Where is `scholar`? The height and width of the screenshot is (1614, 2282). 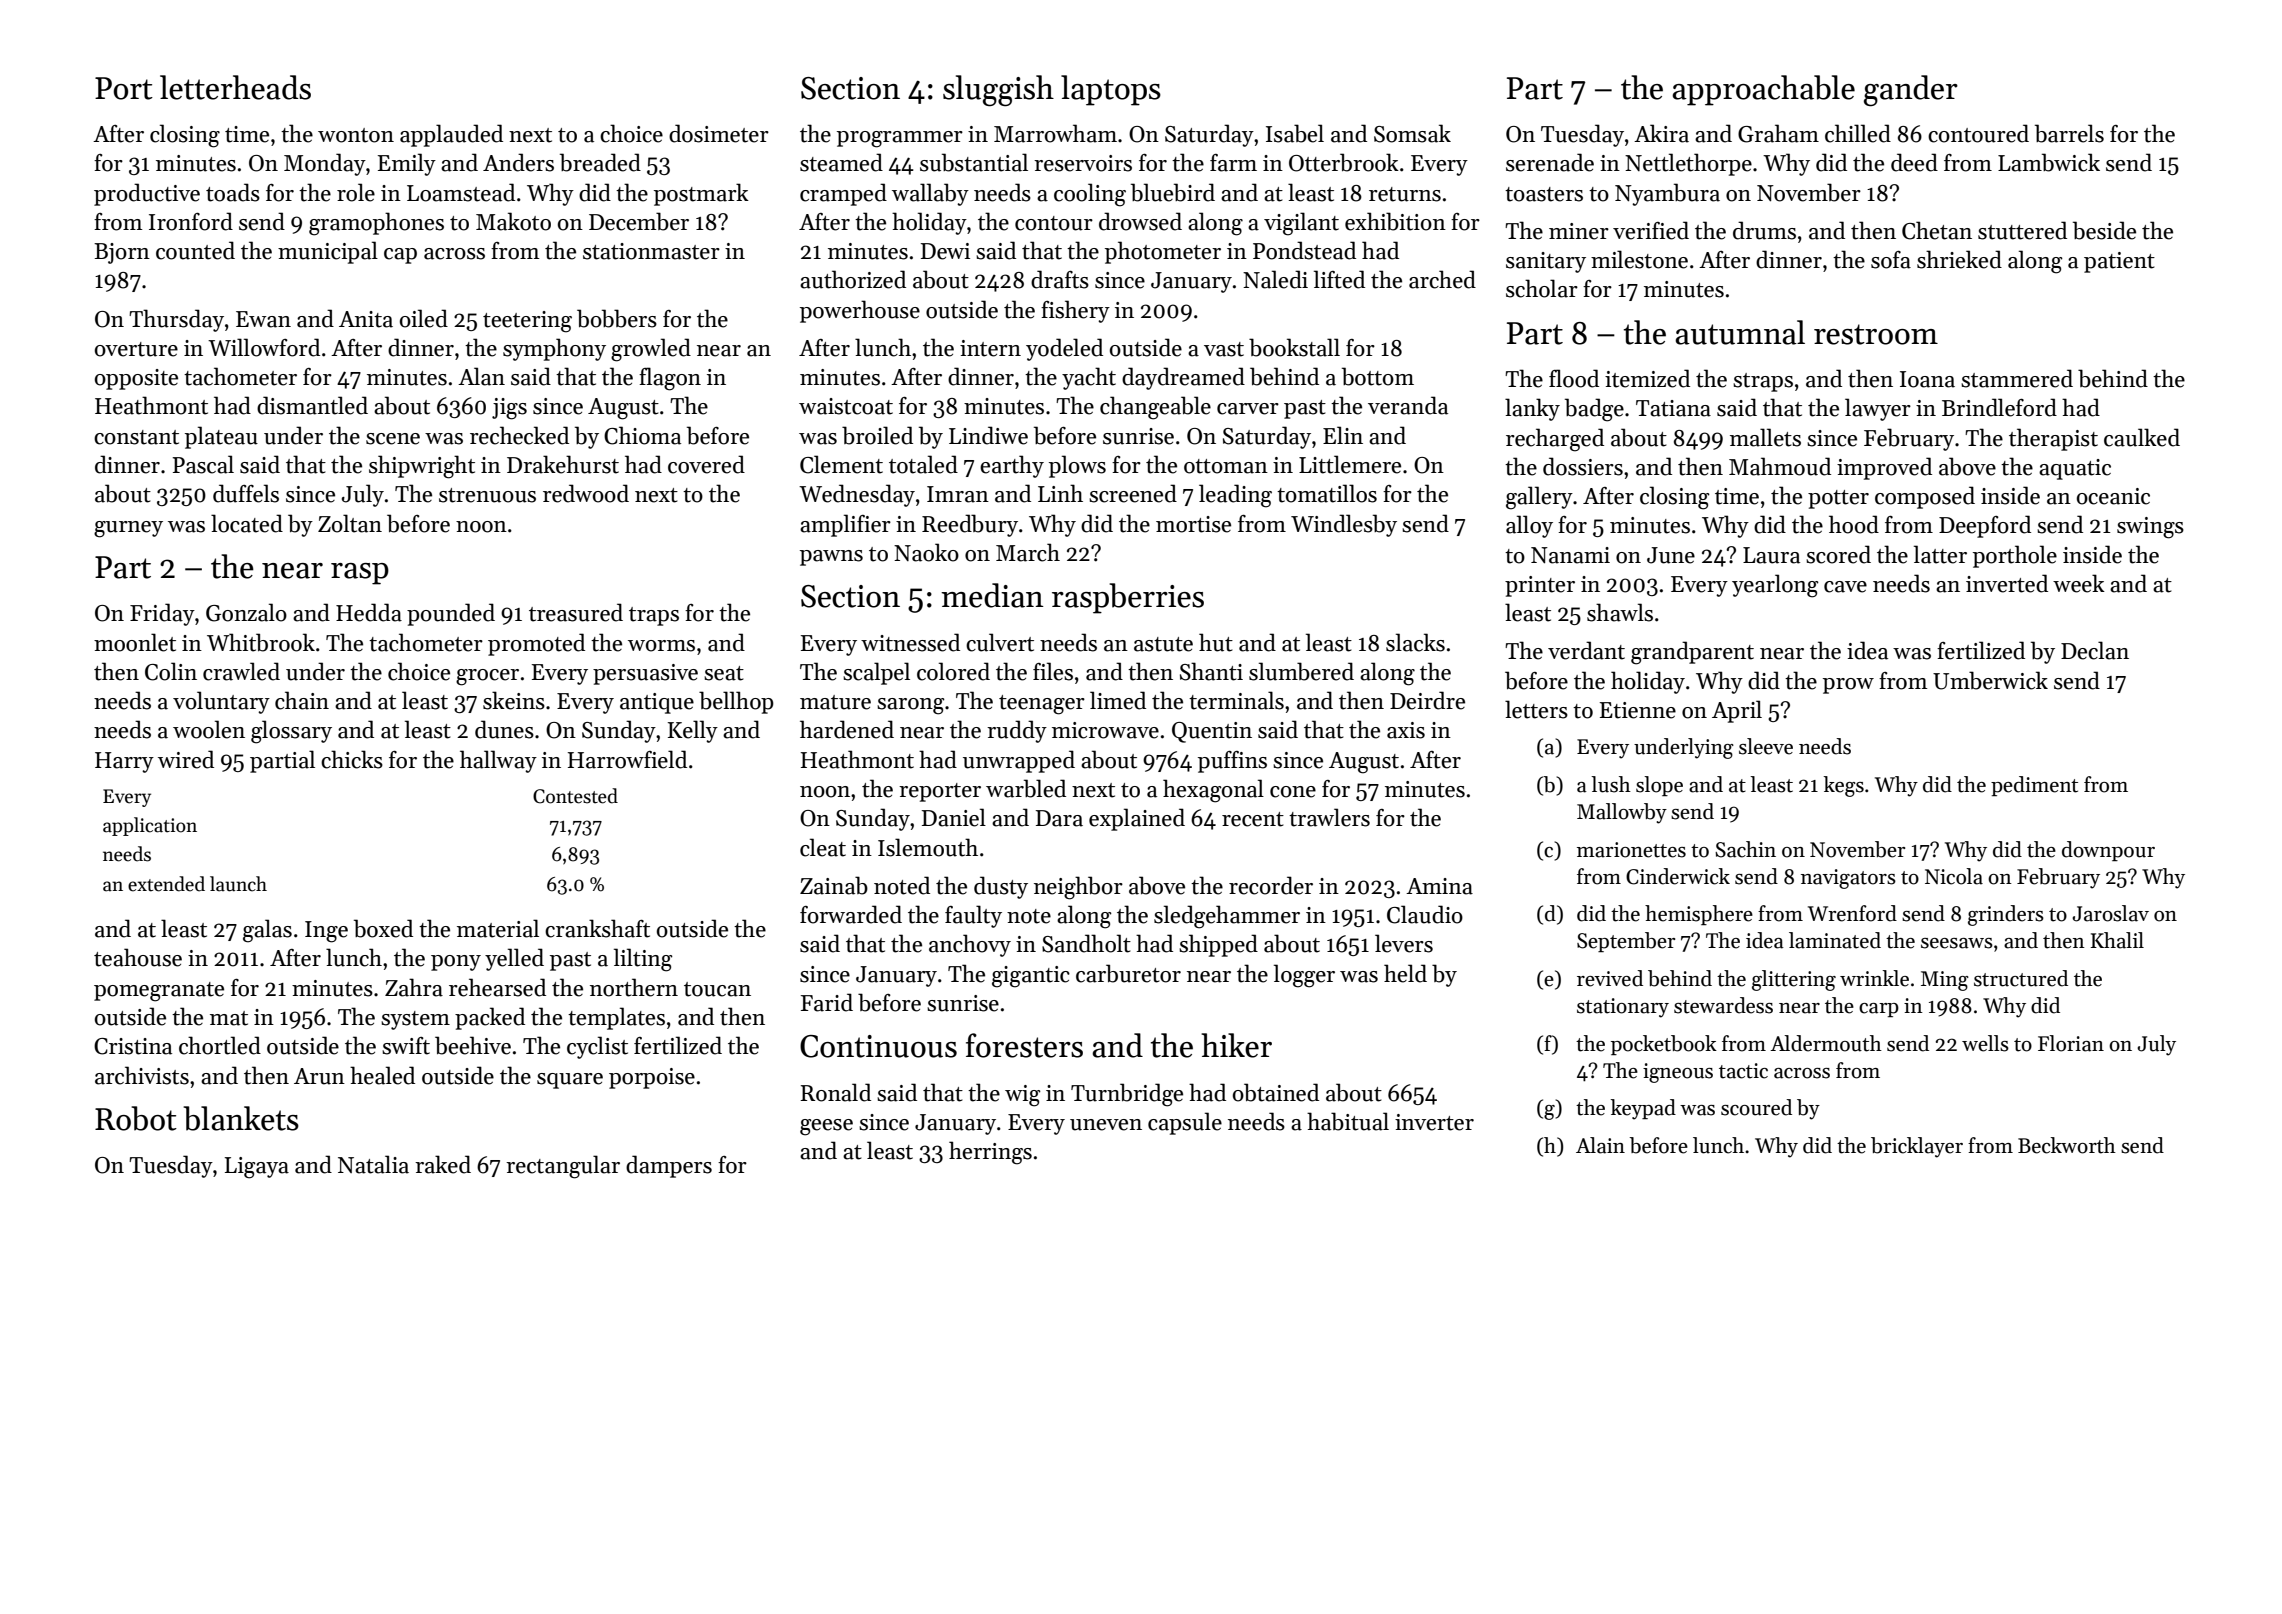 scholar is located at coordinates (1542, 288).
